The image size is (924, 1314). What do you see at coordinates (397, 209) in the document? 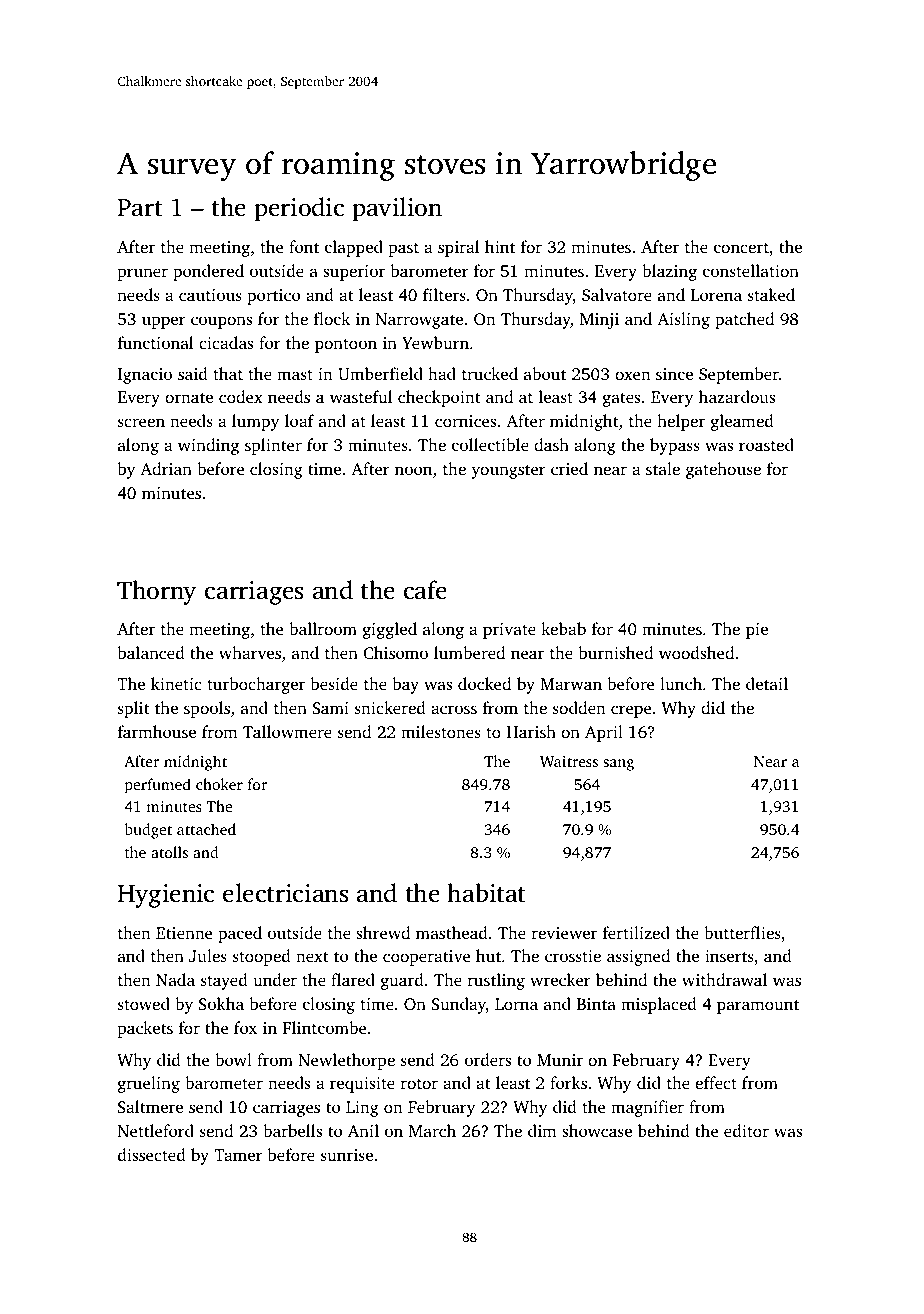
I see `pavilion` at bounding box center [397, 209].
